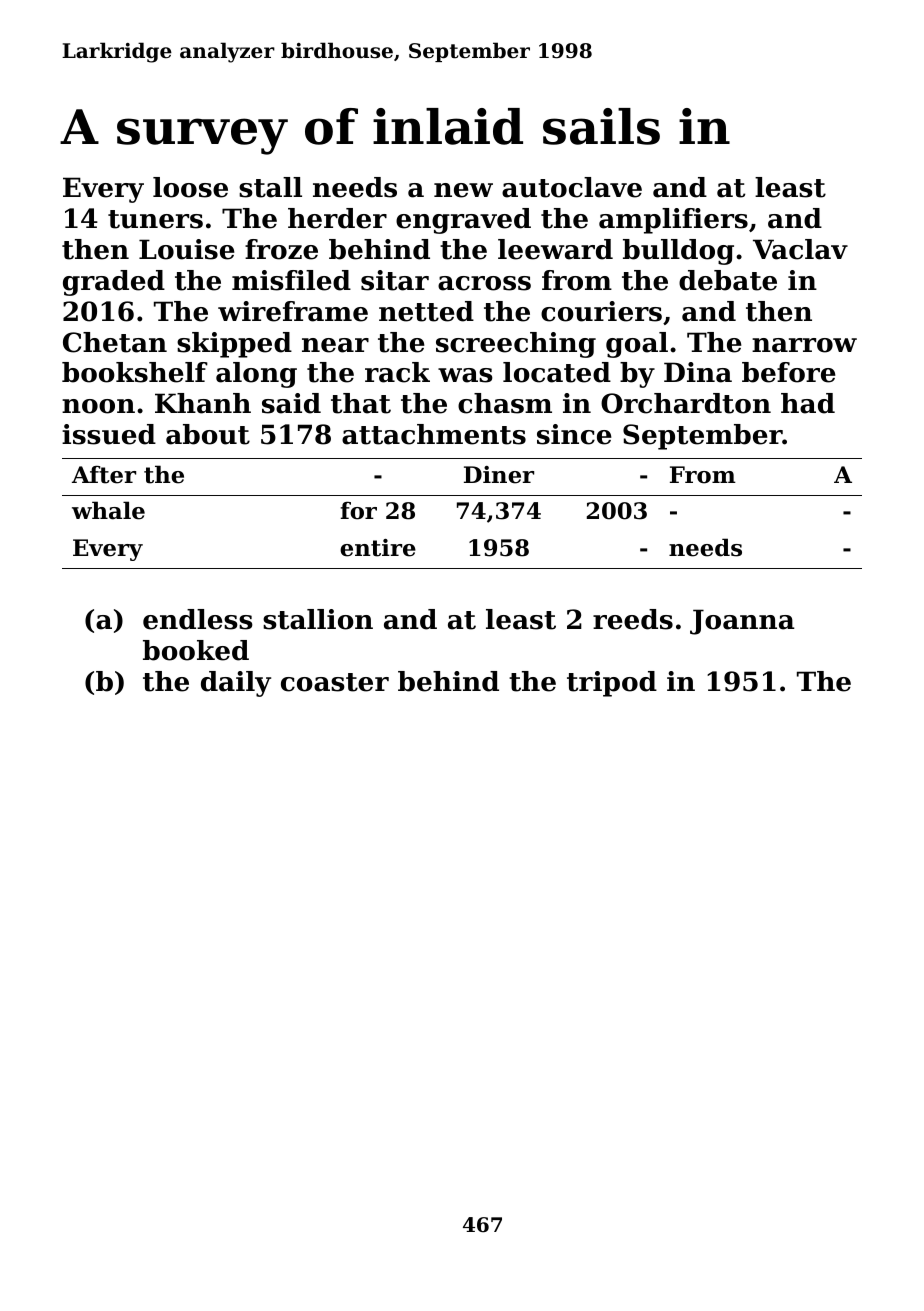 The height and width of the screenshot is (1311, 924). What do you see at coordinates (499, 475) in the screenshot?
I see `Diner` at bounding box center [499, 475].
